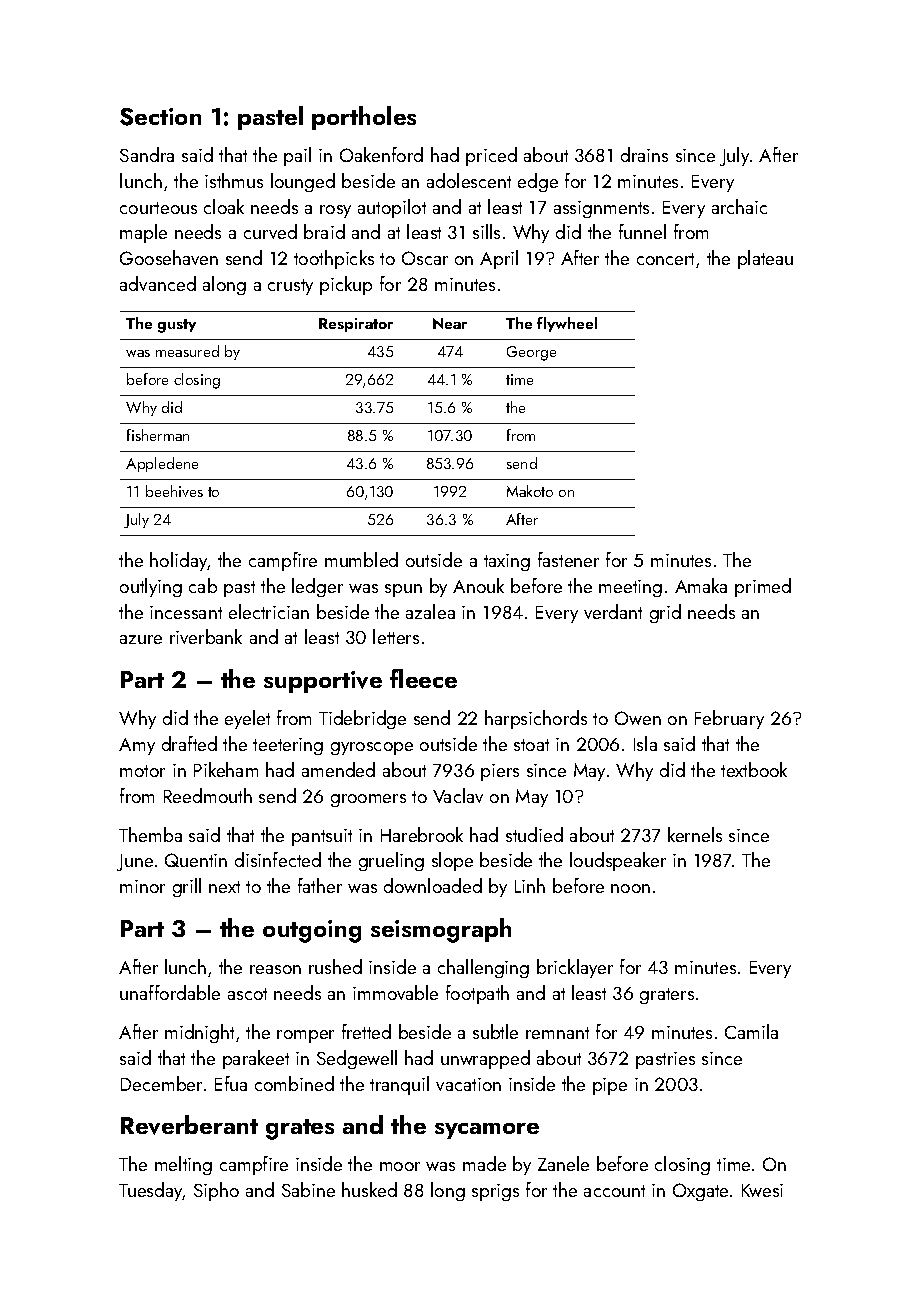 The height and width of the screenshot is (1308, 924). Describe the element at coordinates (308, 1189) in the screenshot. I see `Sabine` at that location.
